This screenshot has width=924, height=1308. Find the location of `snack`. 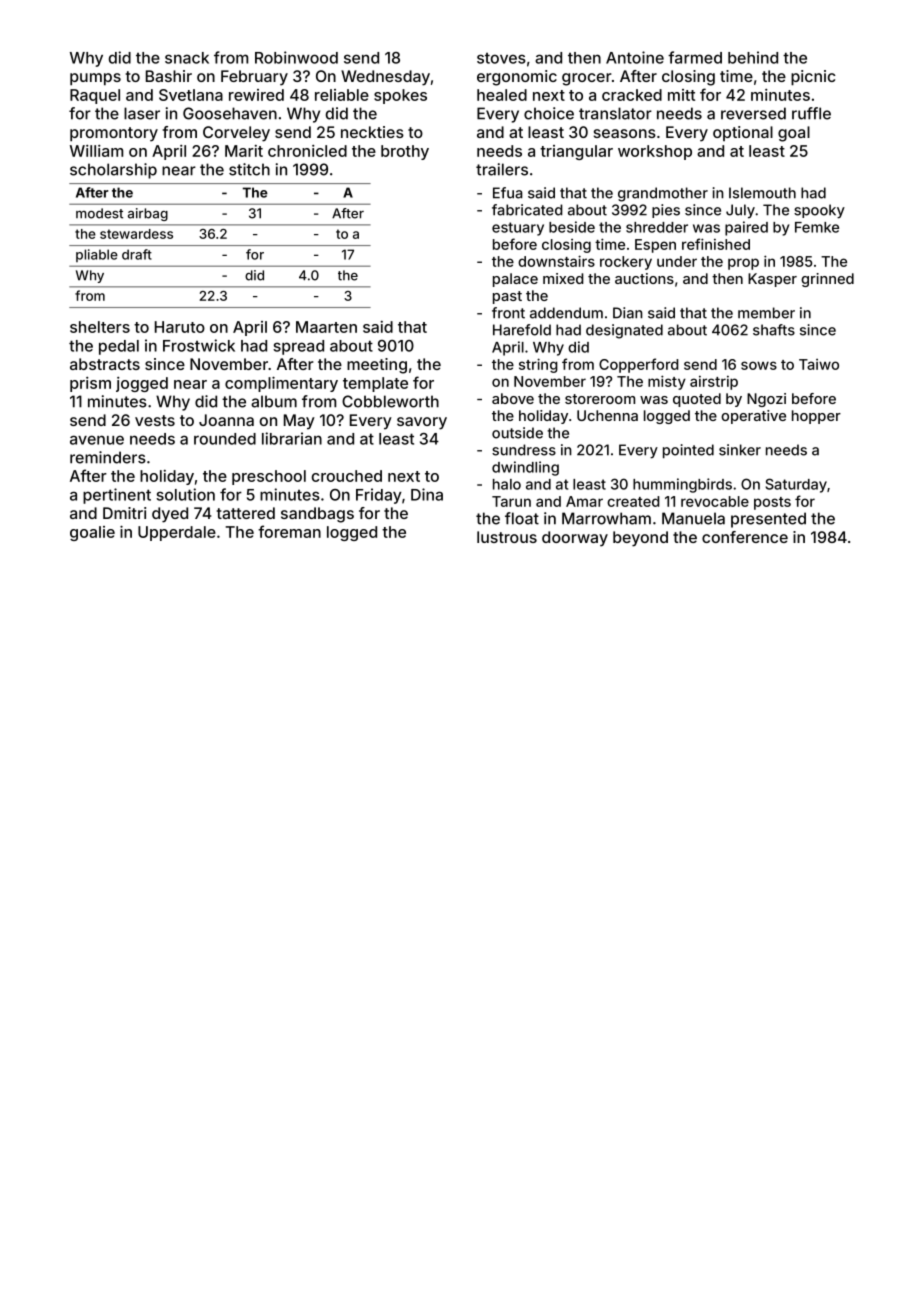

snack is located at coordinates (187, 58).
